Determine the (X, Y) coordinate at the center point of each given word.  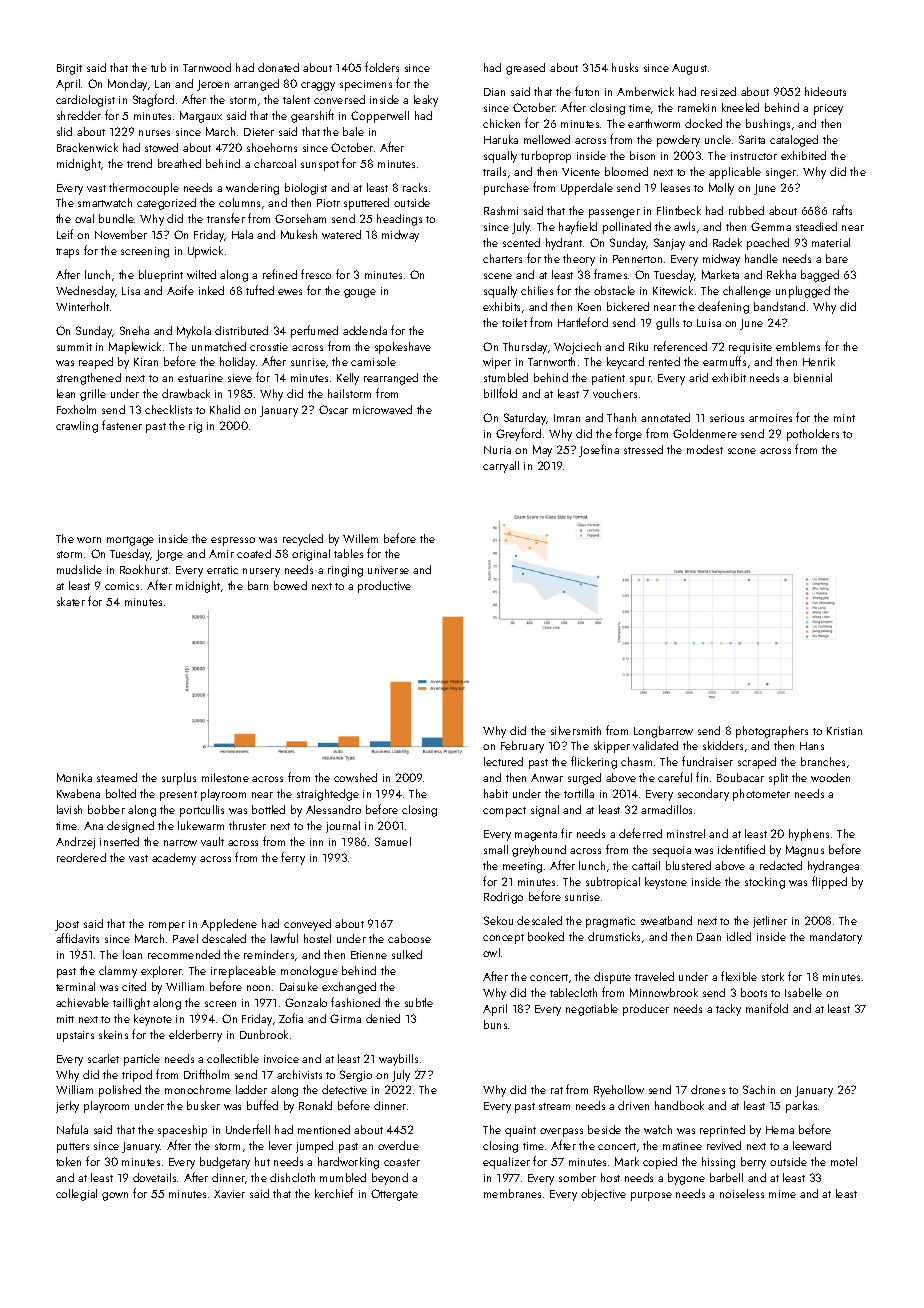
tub (158, 67)
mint (844, 418)
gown (115, 1196)
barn (258, 585)
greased (525, 69)
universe (388, 570)
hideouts (825, 91)
